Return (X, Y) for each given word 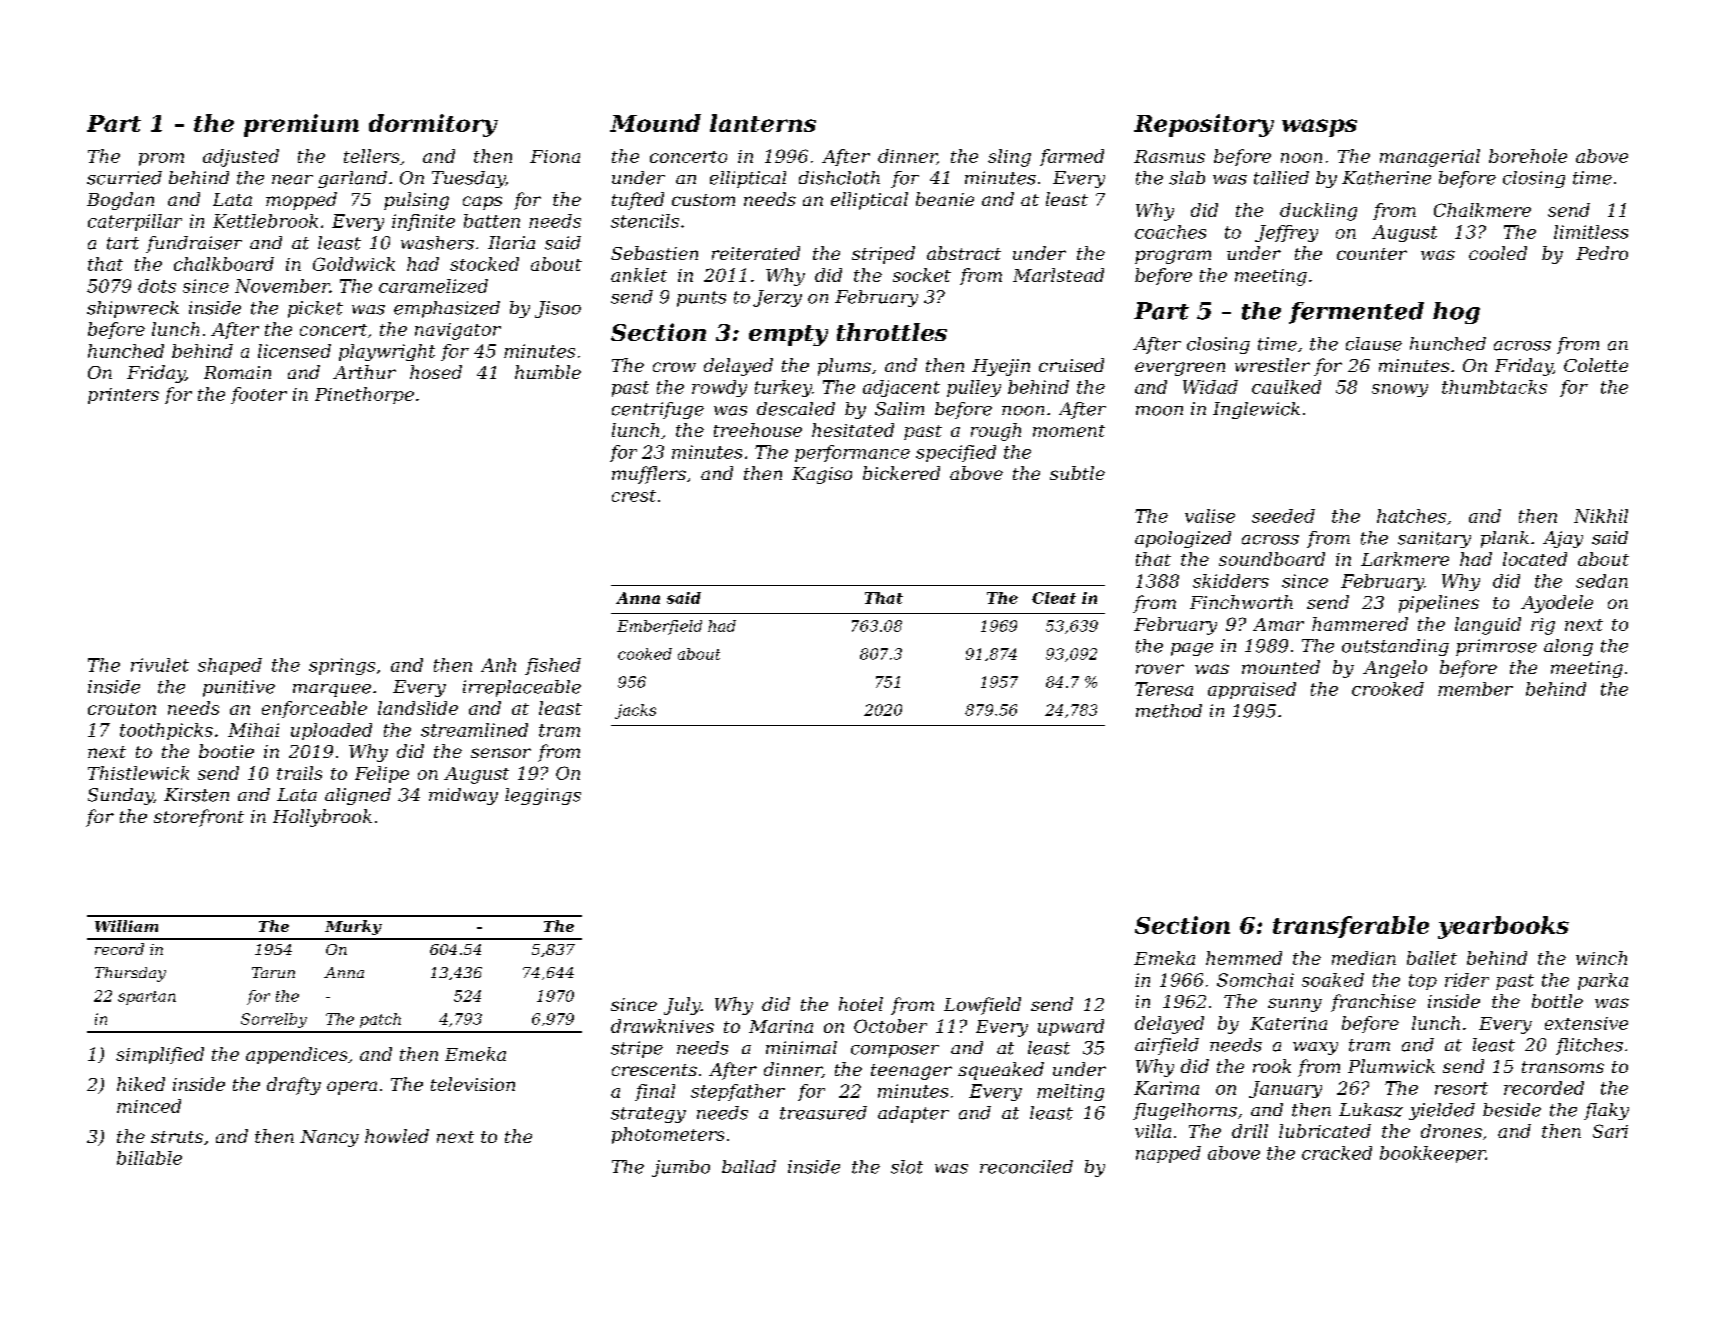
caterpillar (135, 222)
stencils (645, 221)
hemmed (1244, 958)
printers (123, 396)
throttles (892, 332)
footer (259, 395)
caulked (1286, 387)
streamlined (474, 730)
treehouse (758, 430)
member (1475, 689)
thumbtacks (1494, 387)
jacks (635, 711)
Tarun (273, 972)
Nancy (329, 1138)
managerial (1430, 158)
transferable (1351, 927)
